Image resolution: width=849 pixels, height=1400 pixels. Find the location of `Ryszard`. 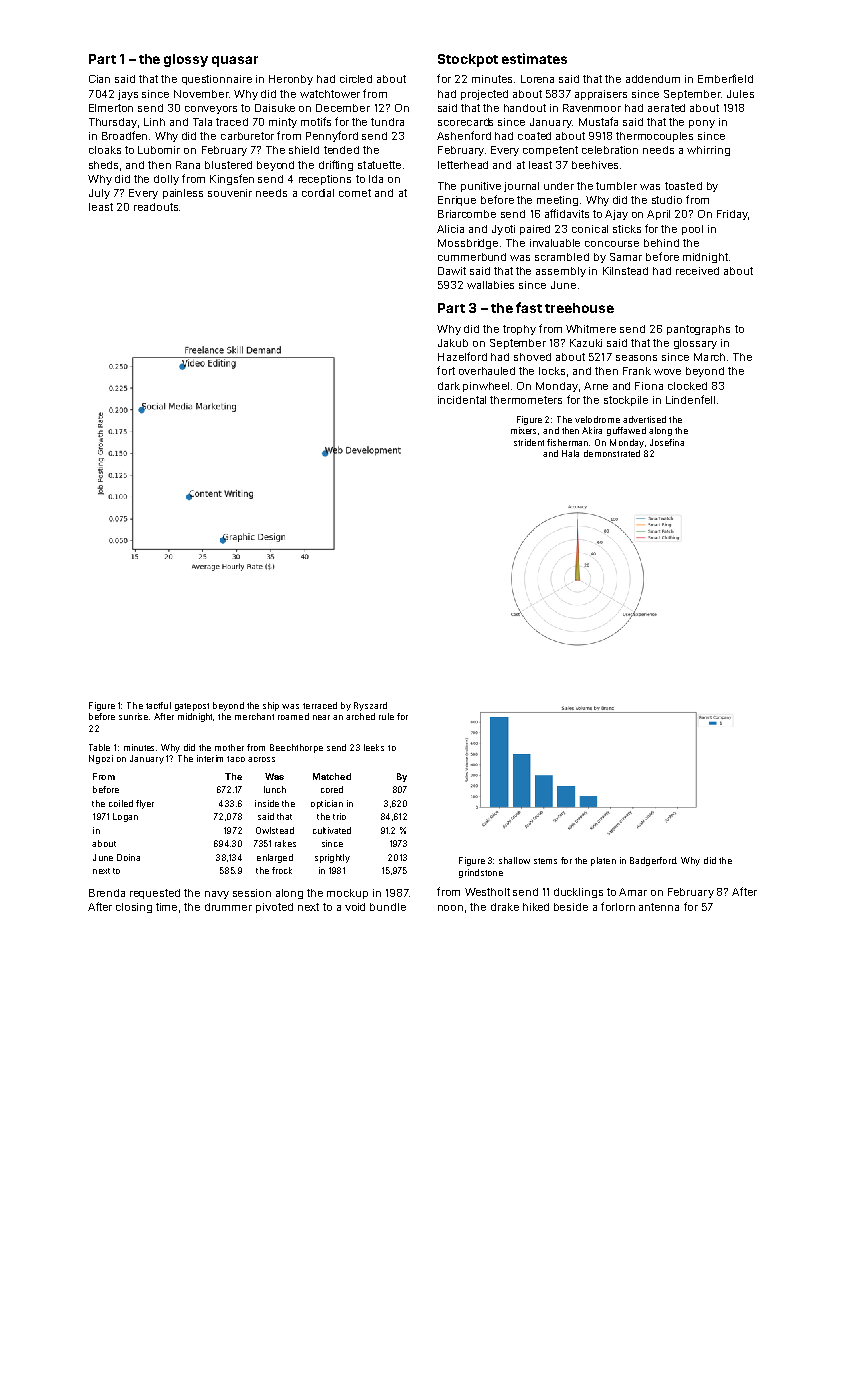

Ryszard is located at coordinates (370, 706).
